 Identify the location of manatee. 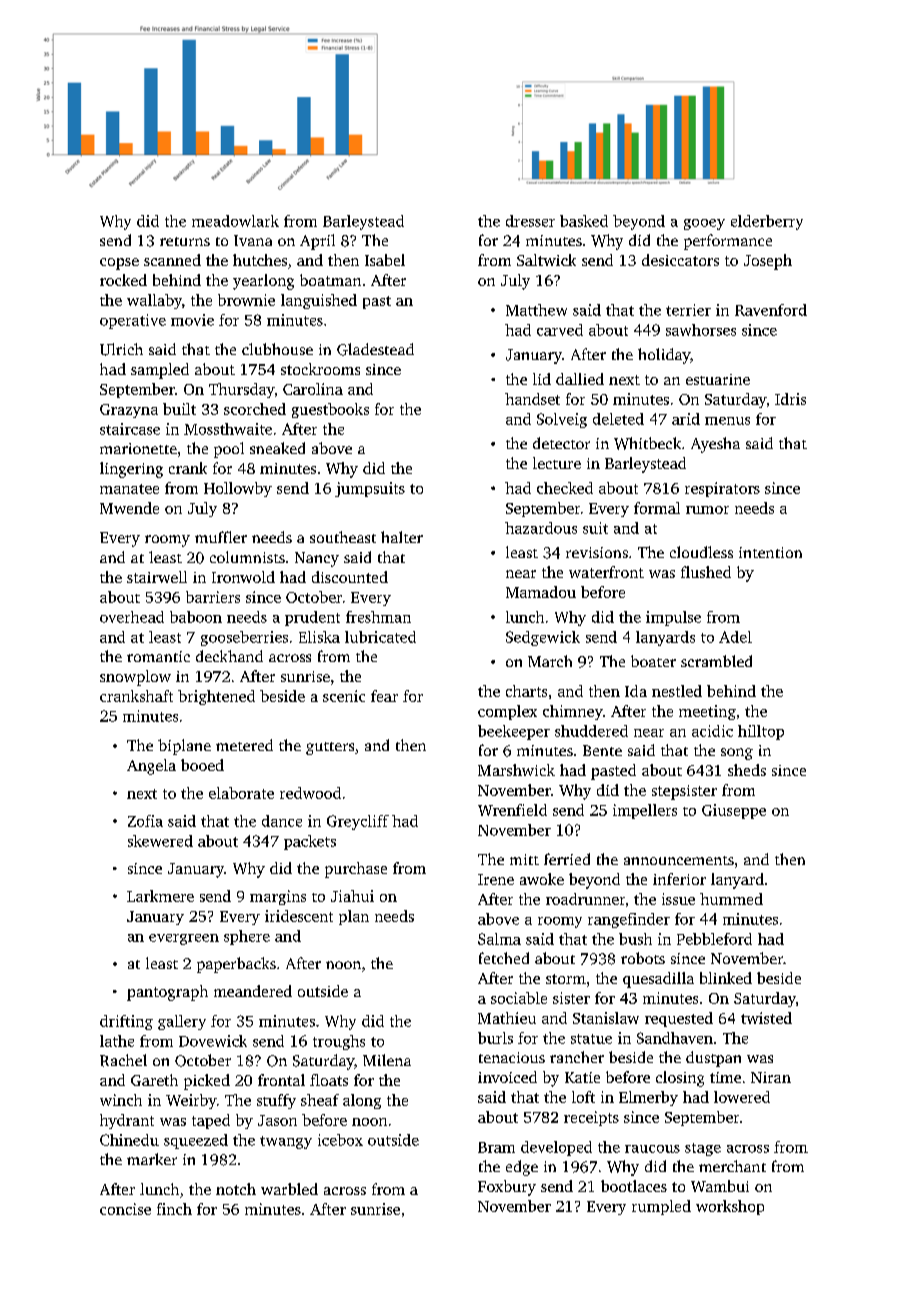
(129, 489).
